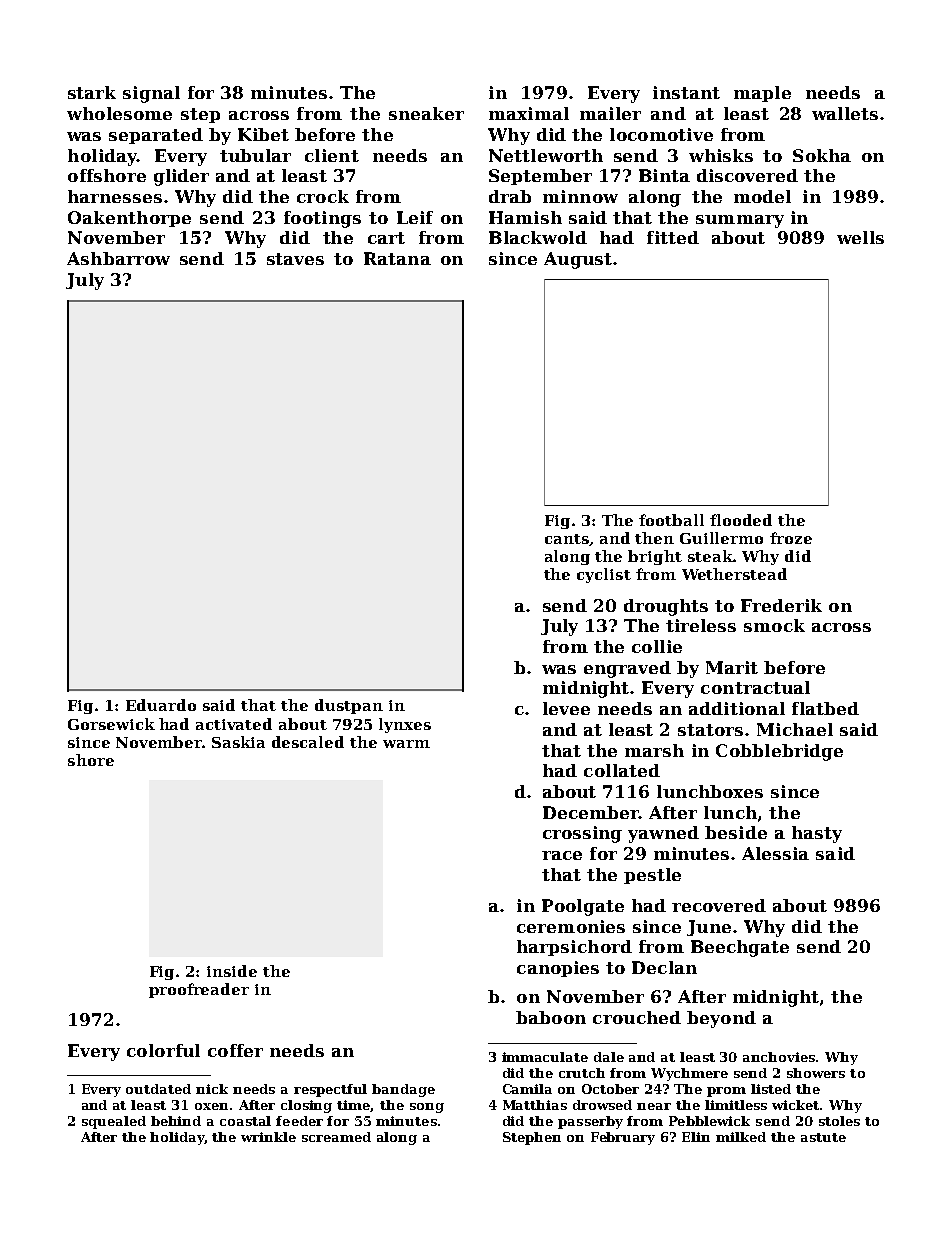 Image resolution: width=952 pixels, height=1233 pixels. I want to click on Alessia, so click(775, 853).
